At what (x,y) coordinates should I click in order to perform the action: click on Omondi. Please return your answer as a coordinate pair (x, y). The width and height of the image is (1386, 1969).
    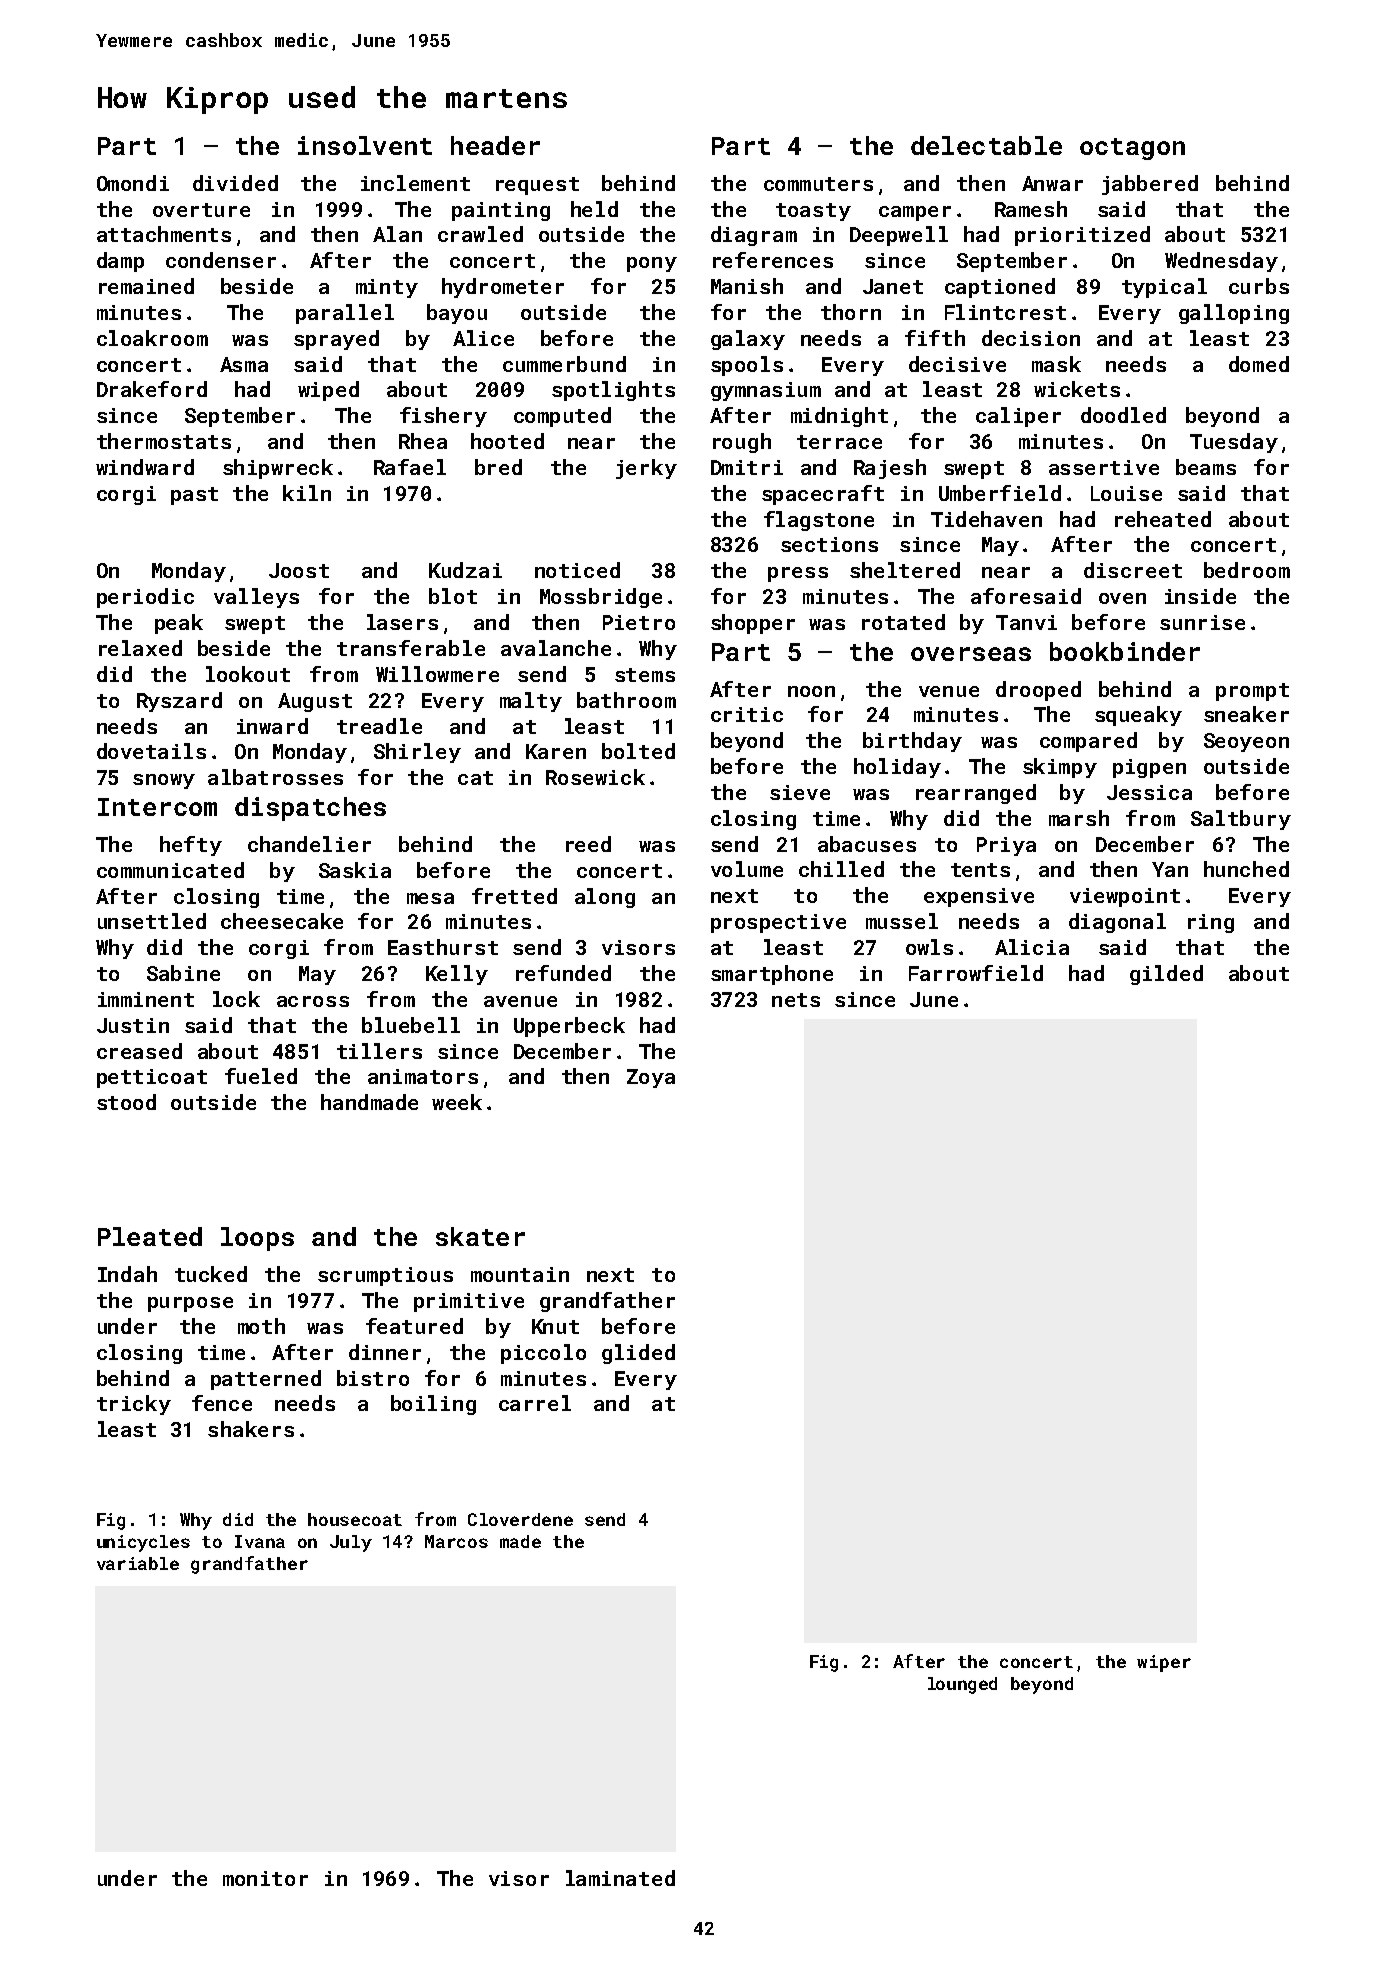
    Looking at the image, I should click on (133, 183).
